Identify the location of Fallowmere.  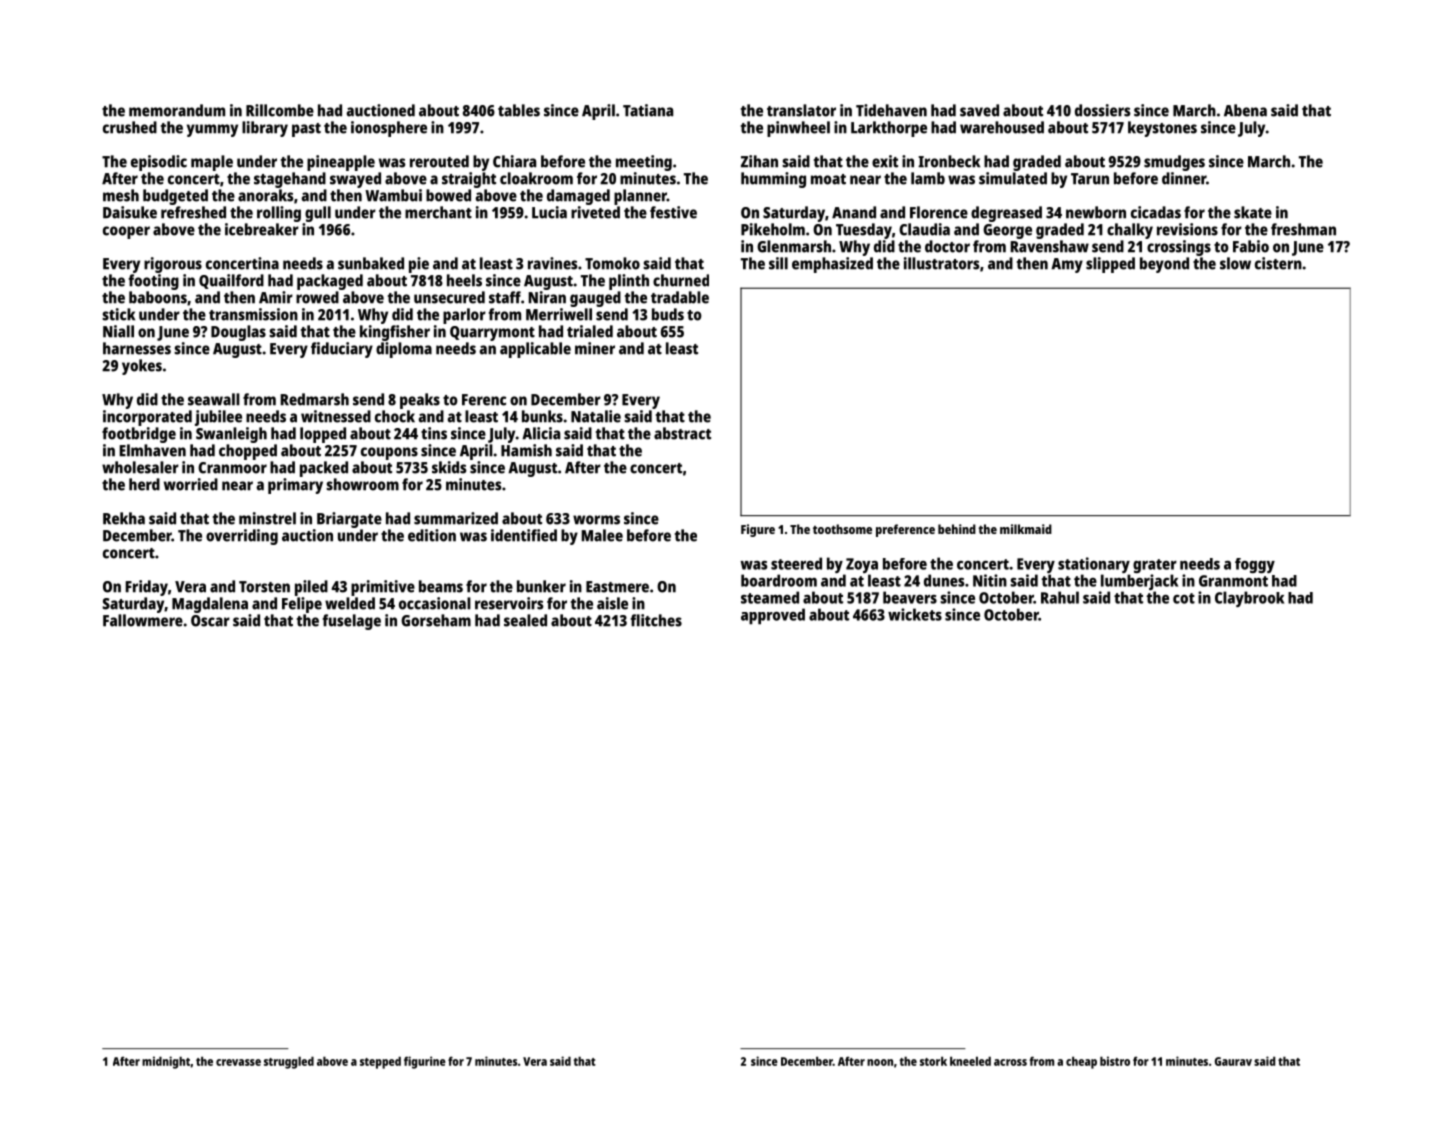
(143, 620).
